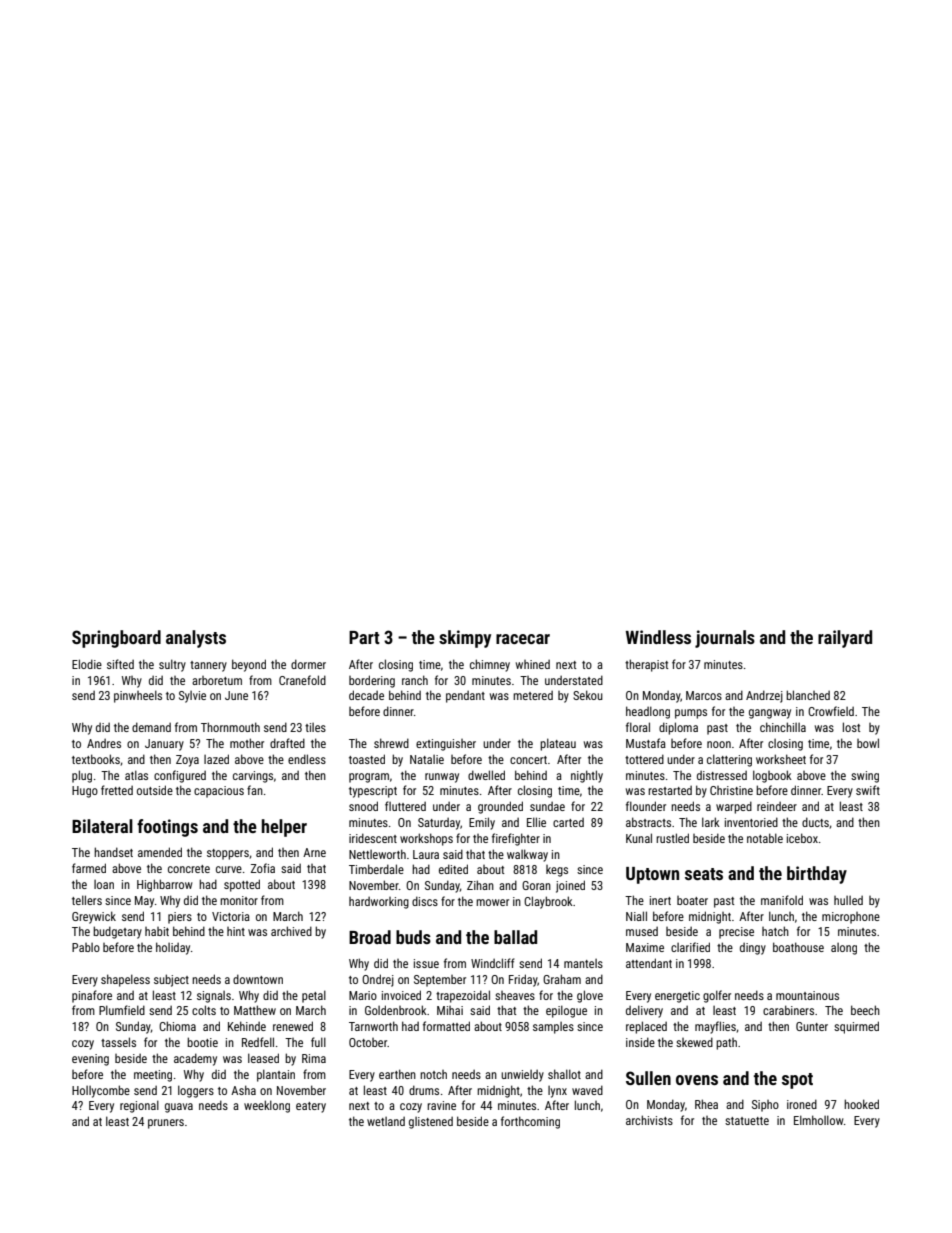 This image has width=952, height=1233. Describe the element at coordinates (725, 639) in the image. I see `journals` at that location.
